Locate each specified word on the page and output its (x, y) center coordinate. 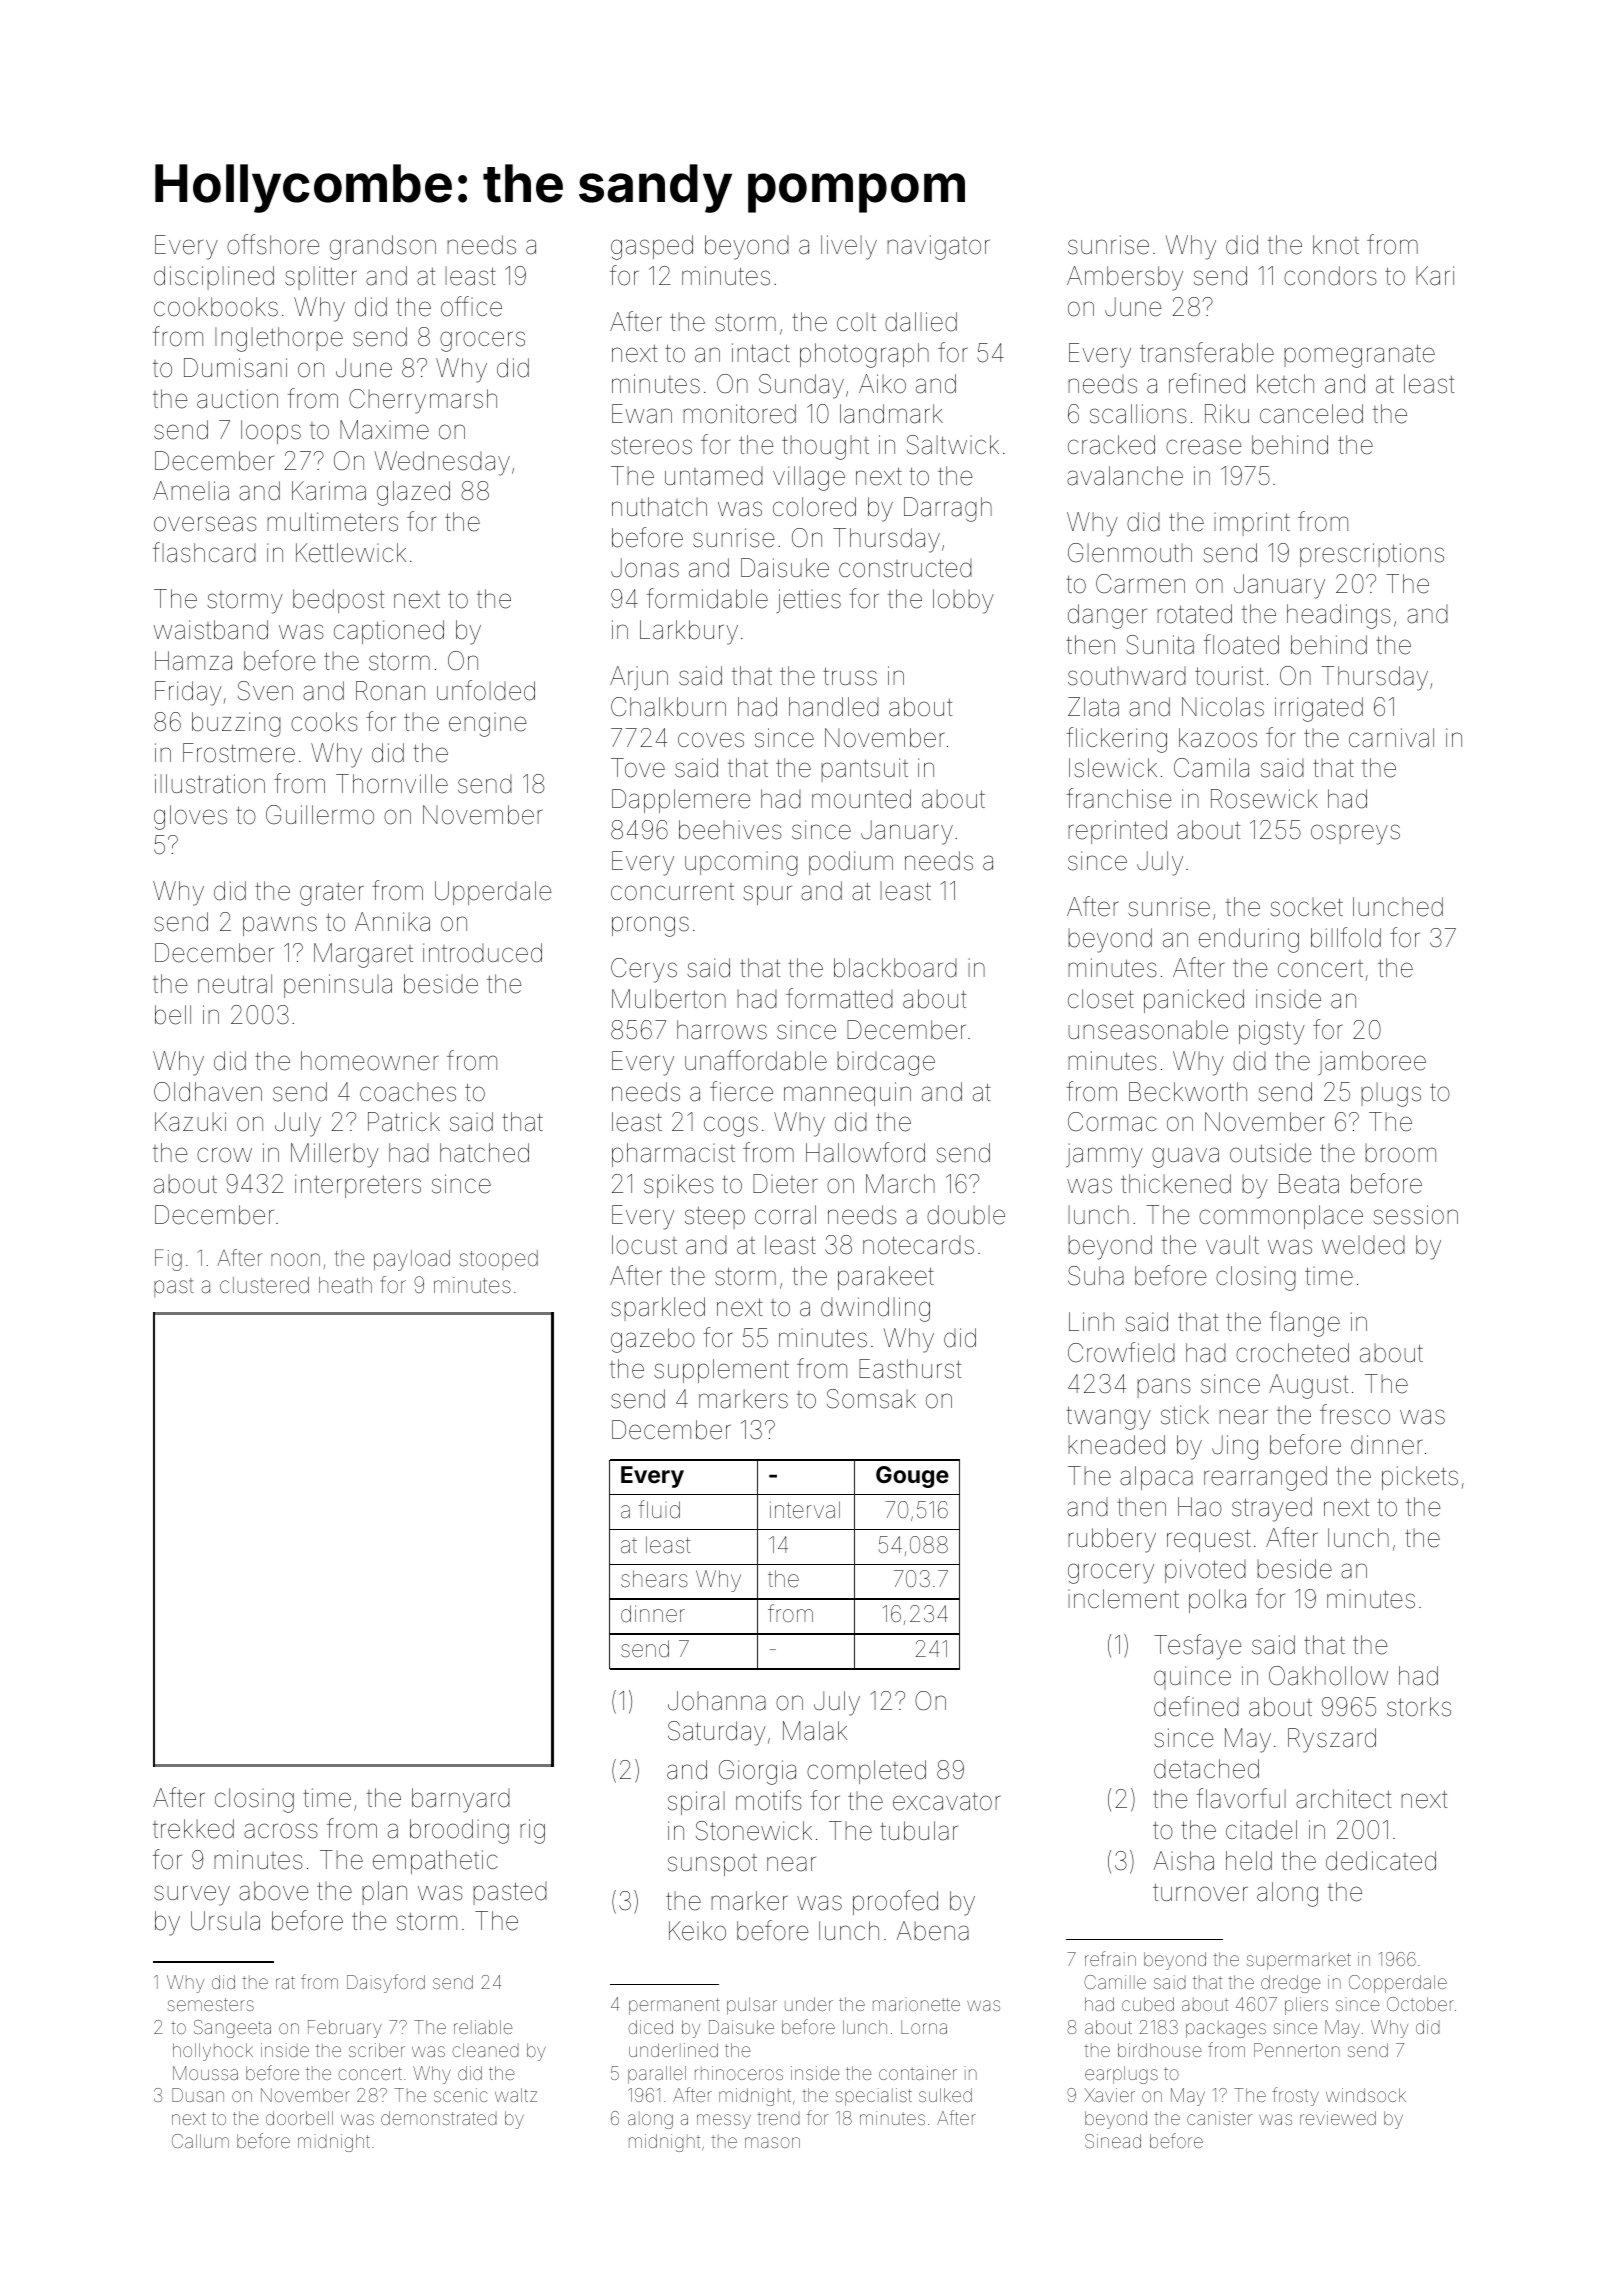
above (273, 1891)
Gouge (912, 1477)
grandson (383, 247)
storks (1419, 1707)
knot (1336, 245)
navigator (938, 247)
